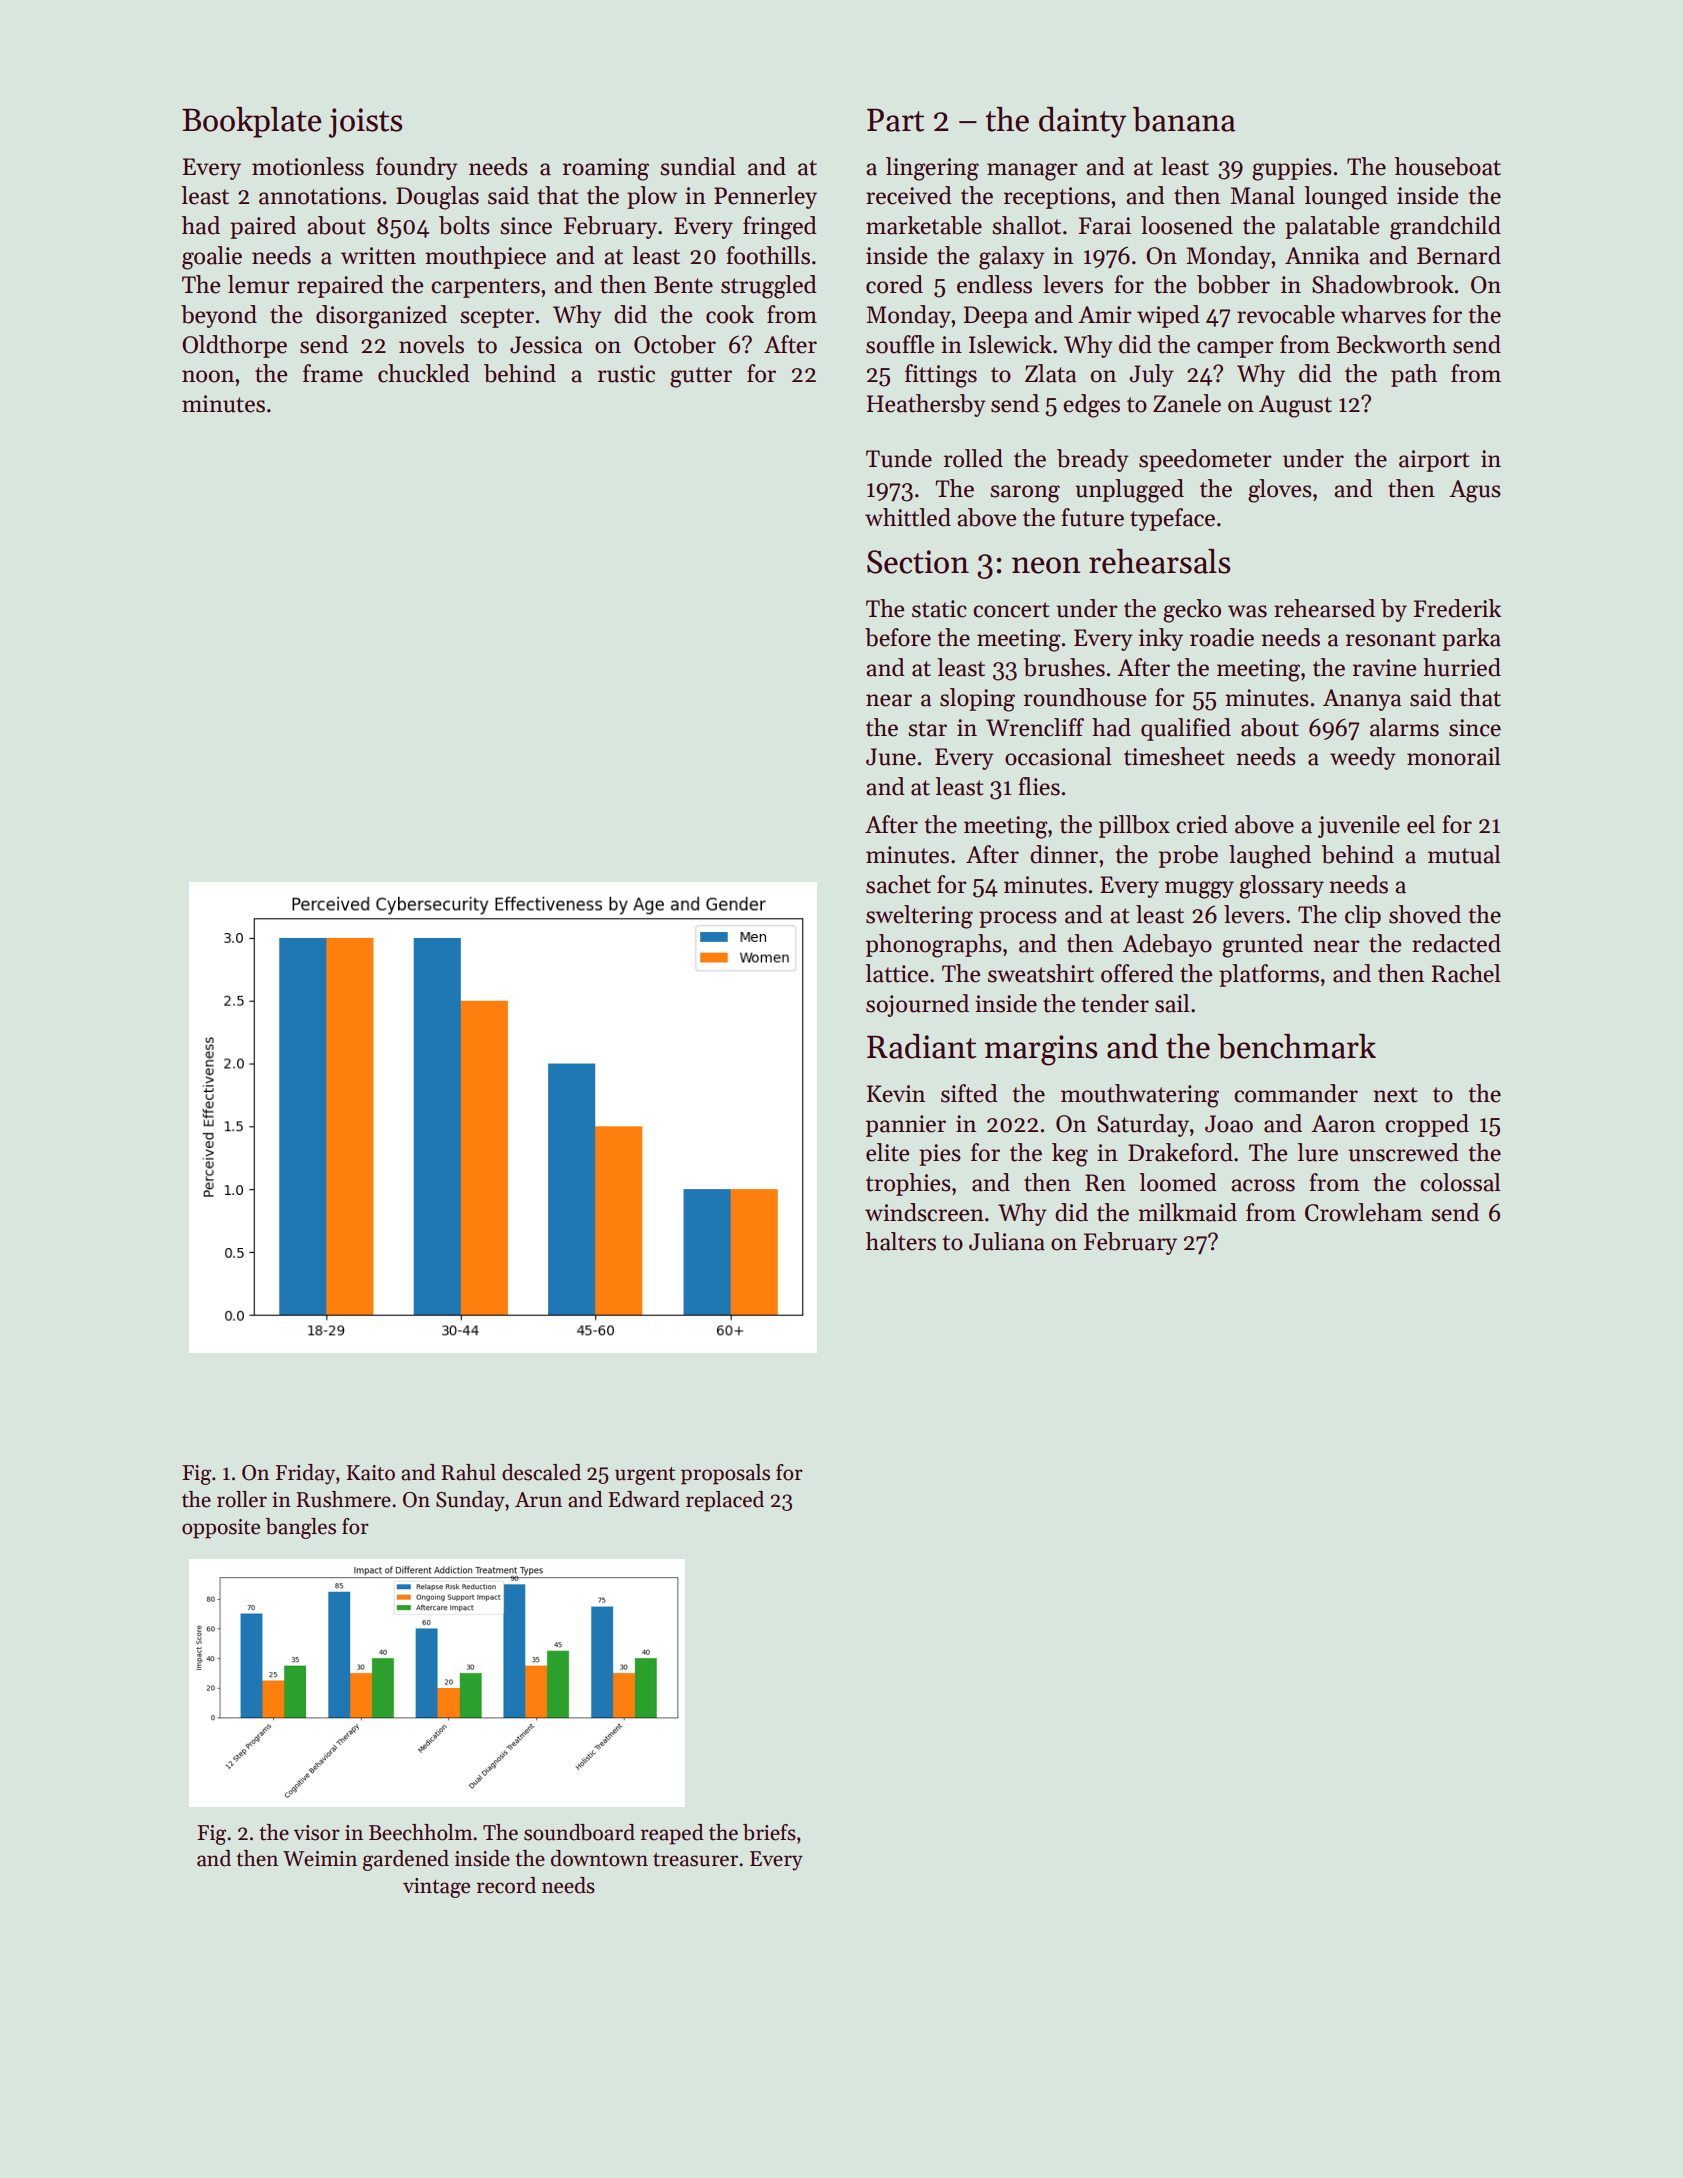  What do you see at coordinates (1459, 255) in the document?
I see `Bernard` at bounding box center [1459, 255].
